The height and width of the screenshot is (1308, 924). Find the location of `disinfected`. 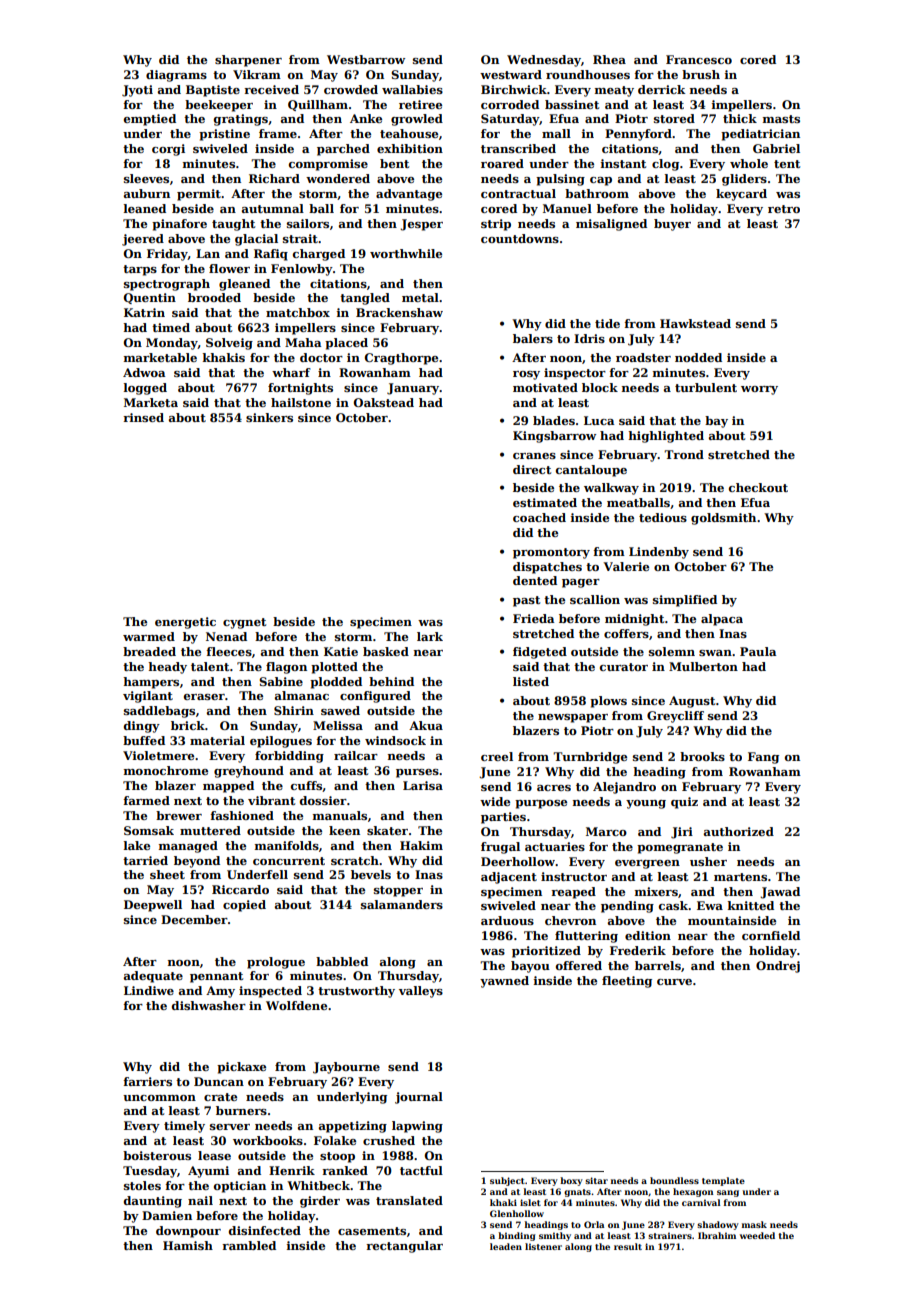

disinfected is located at coordinates (265, 1230).
